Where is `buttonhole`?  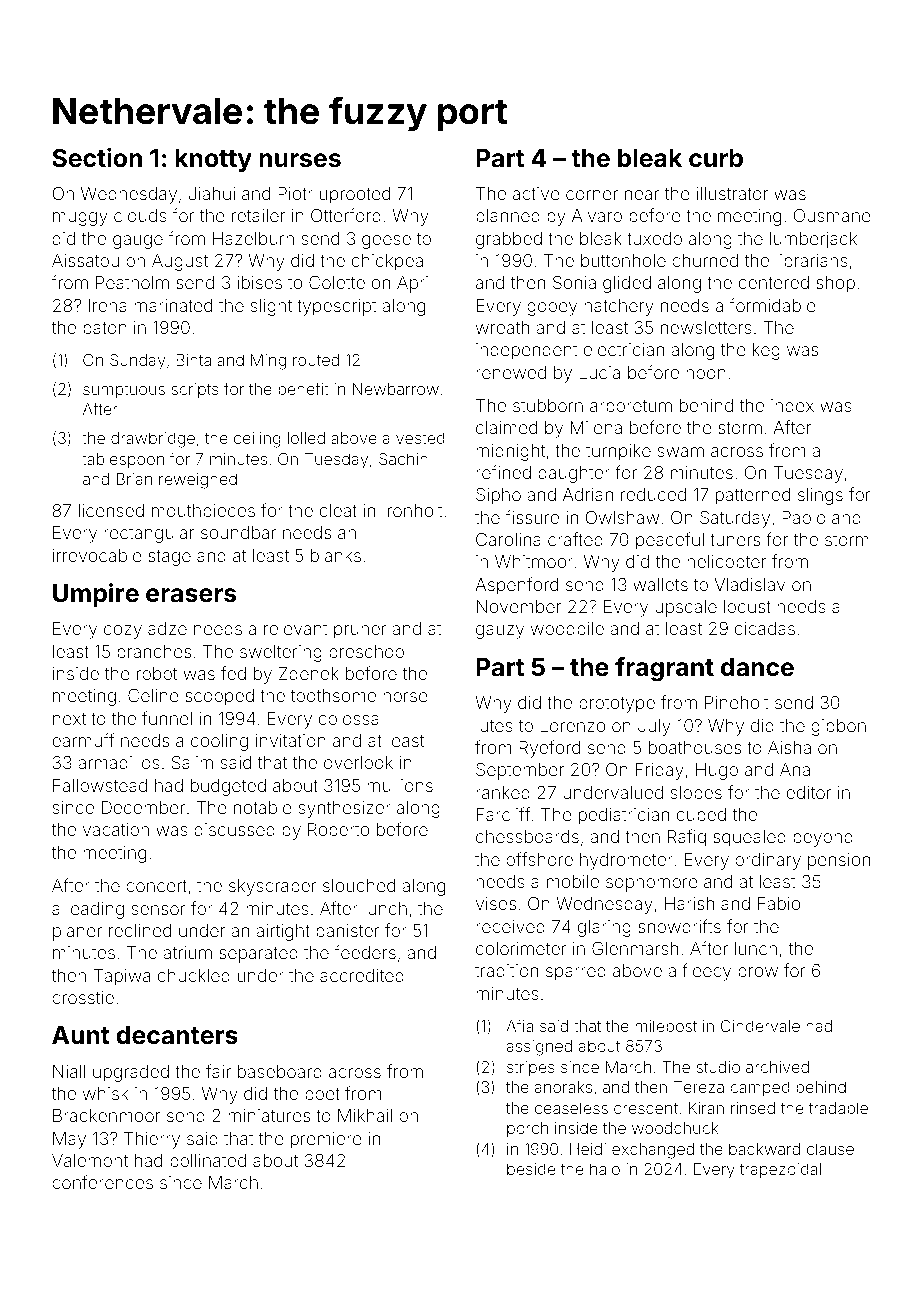
buttonhole is located at coordinates (623, 260).
